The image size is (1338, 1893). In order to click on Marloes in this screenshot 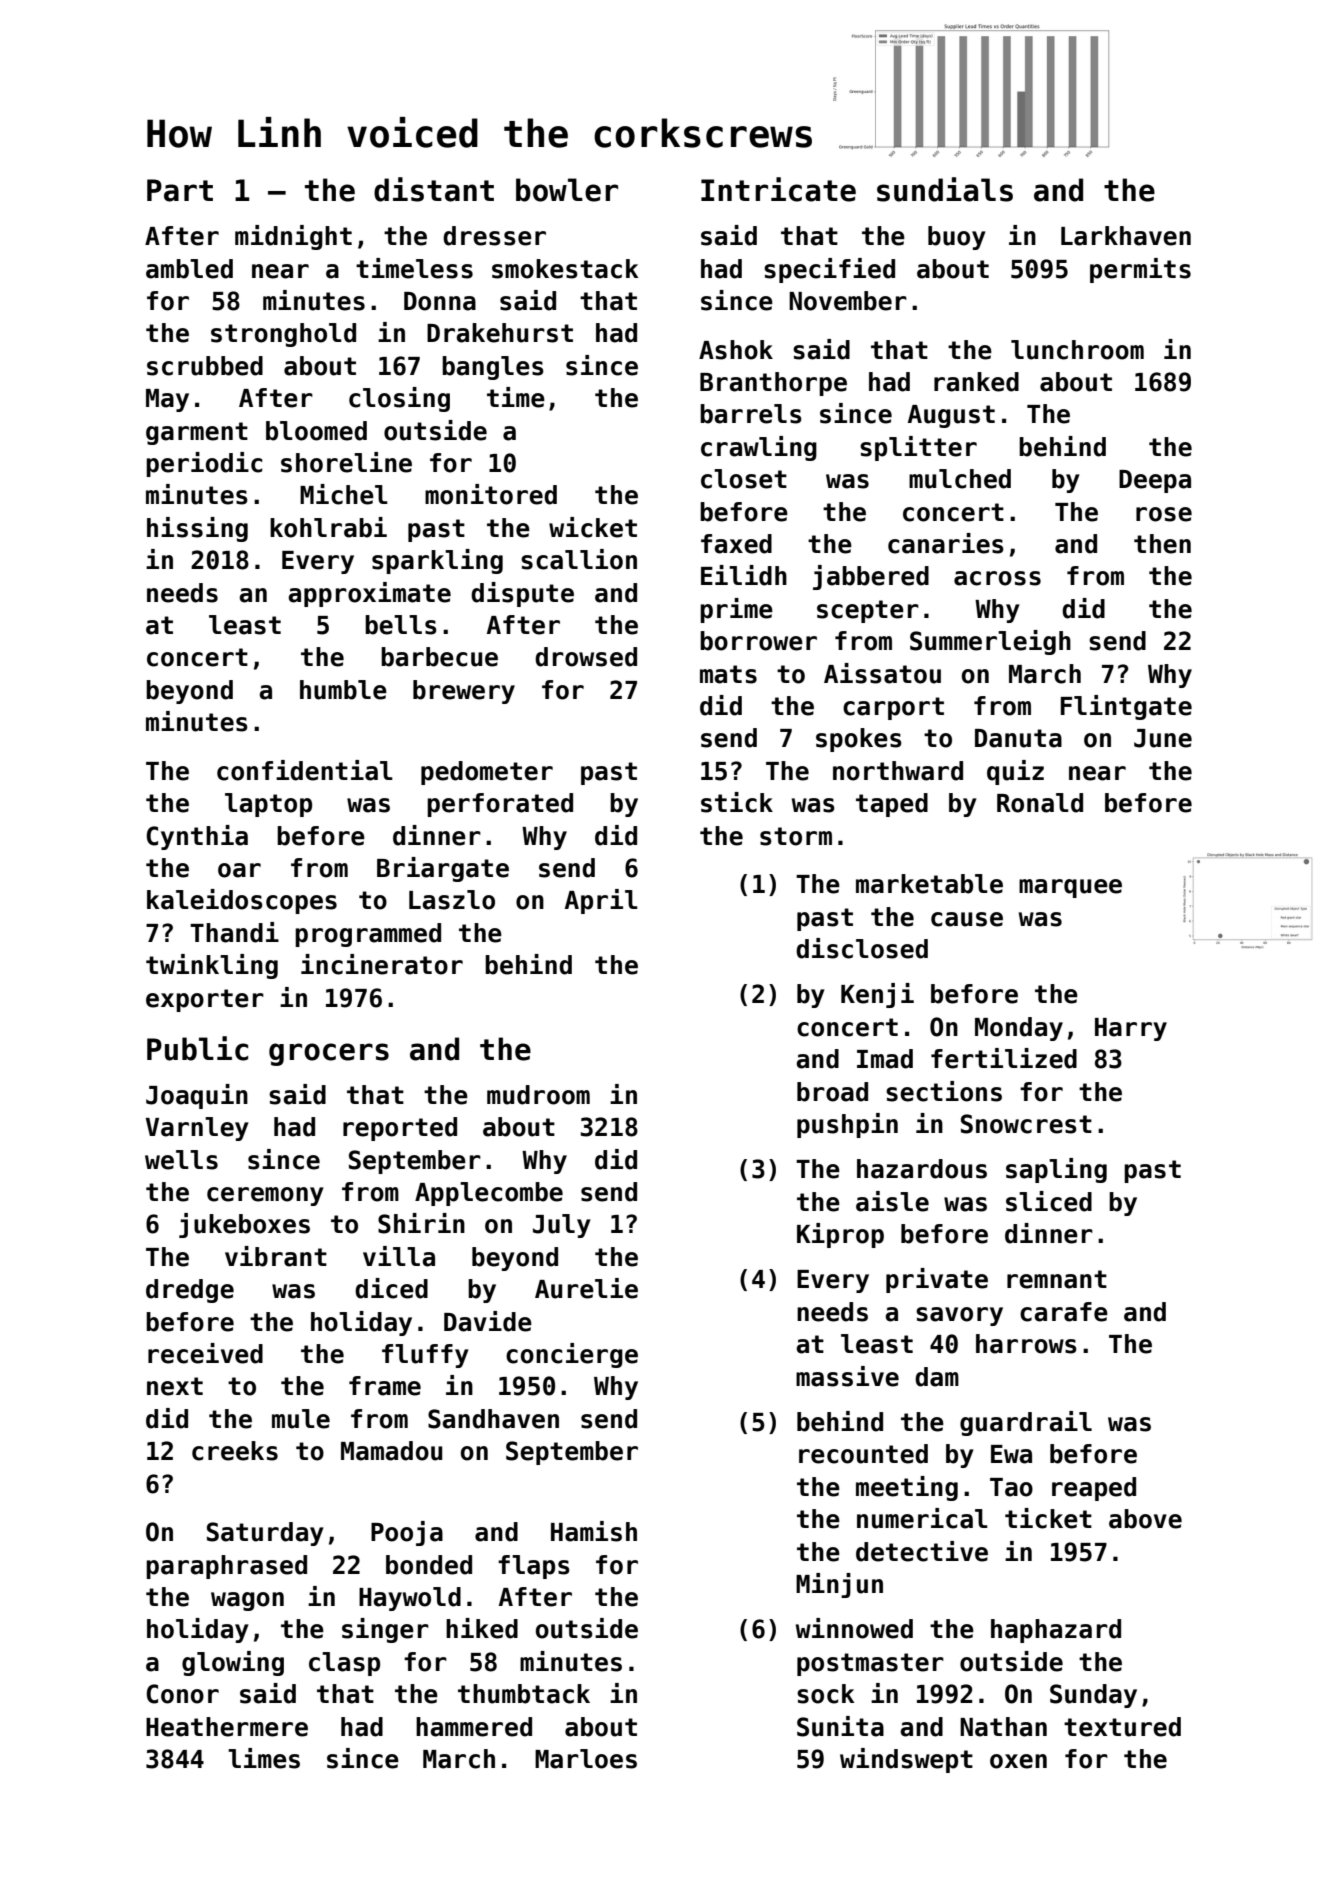, I will do `click(586, 1759)`.
